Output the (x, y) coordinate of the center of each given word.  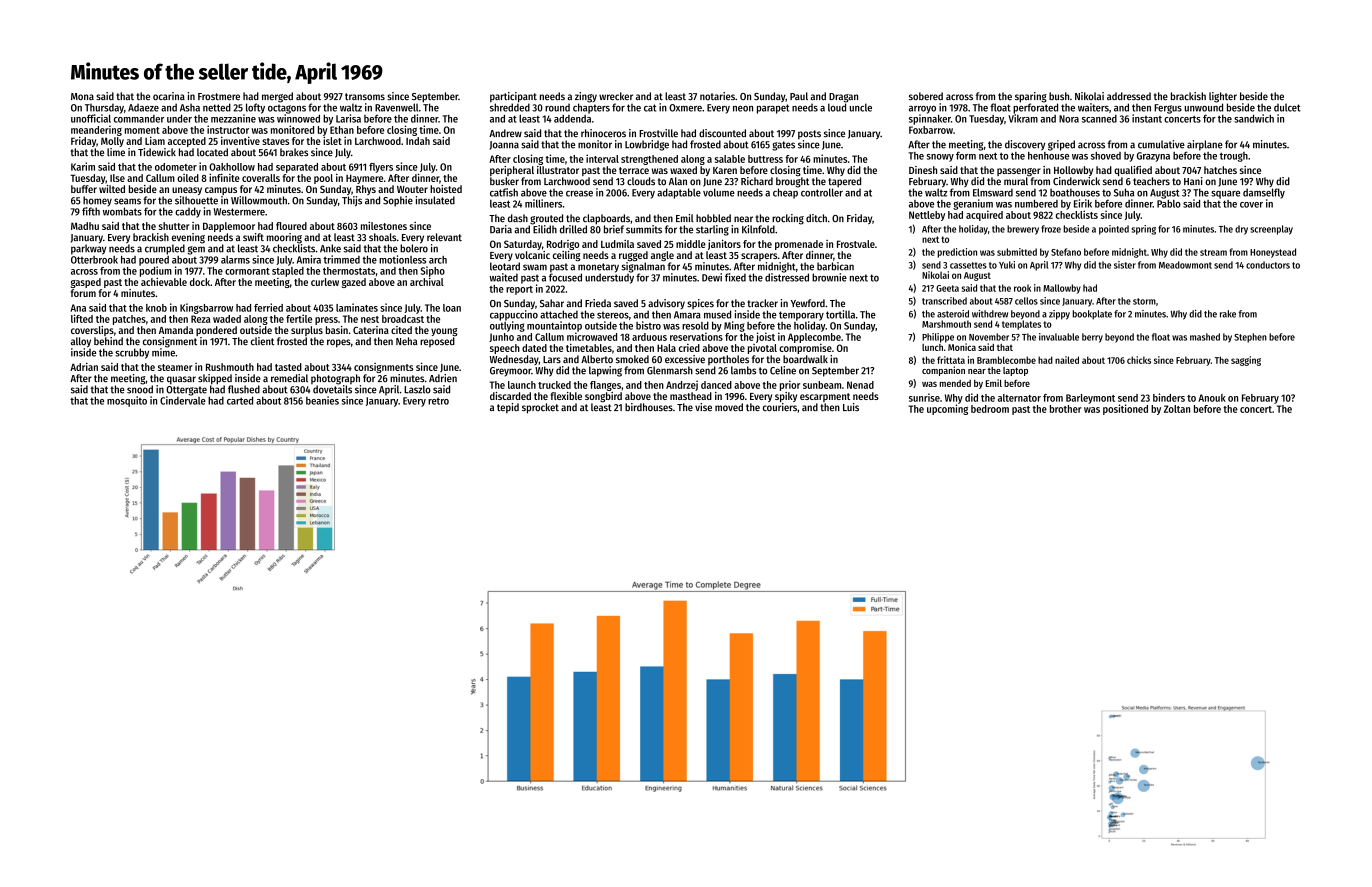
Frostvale (856, 244)
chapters (591, 108)
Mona (82, 97)
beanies (322, 400)
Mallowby (1062, 289)
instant (1147, 118)
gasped (86, 283)
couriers (780, 407)
